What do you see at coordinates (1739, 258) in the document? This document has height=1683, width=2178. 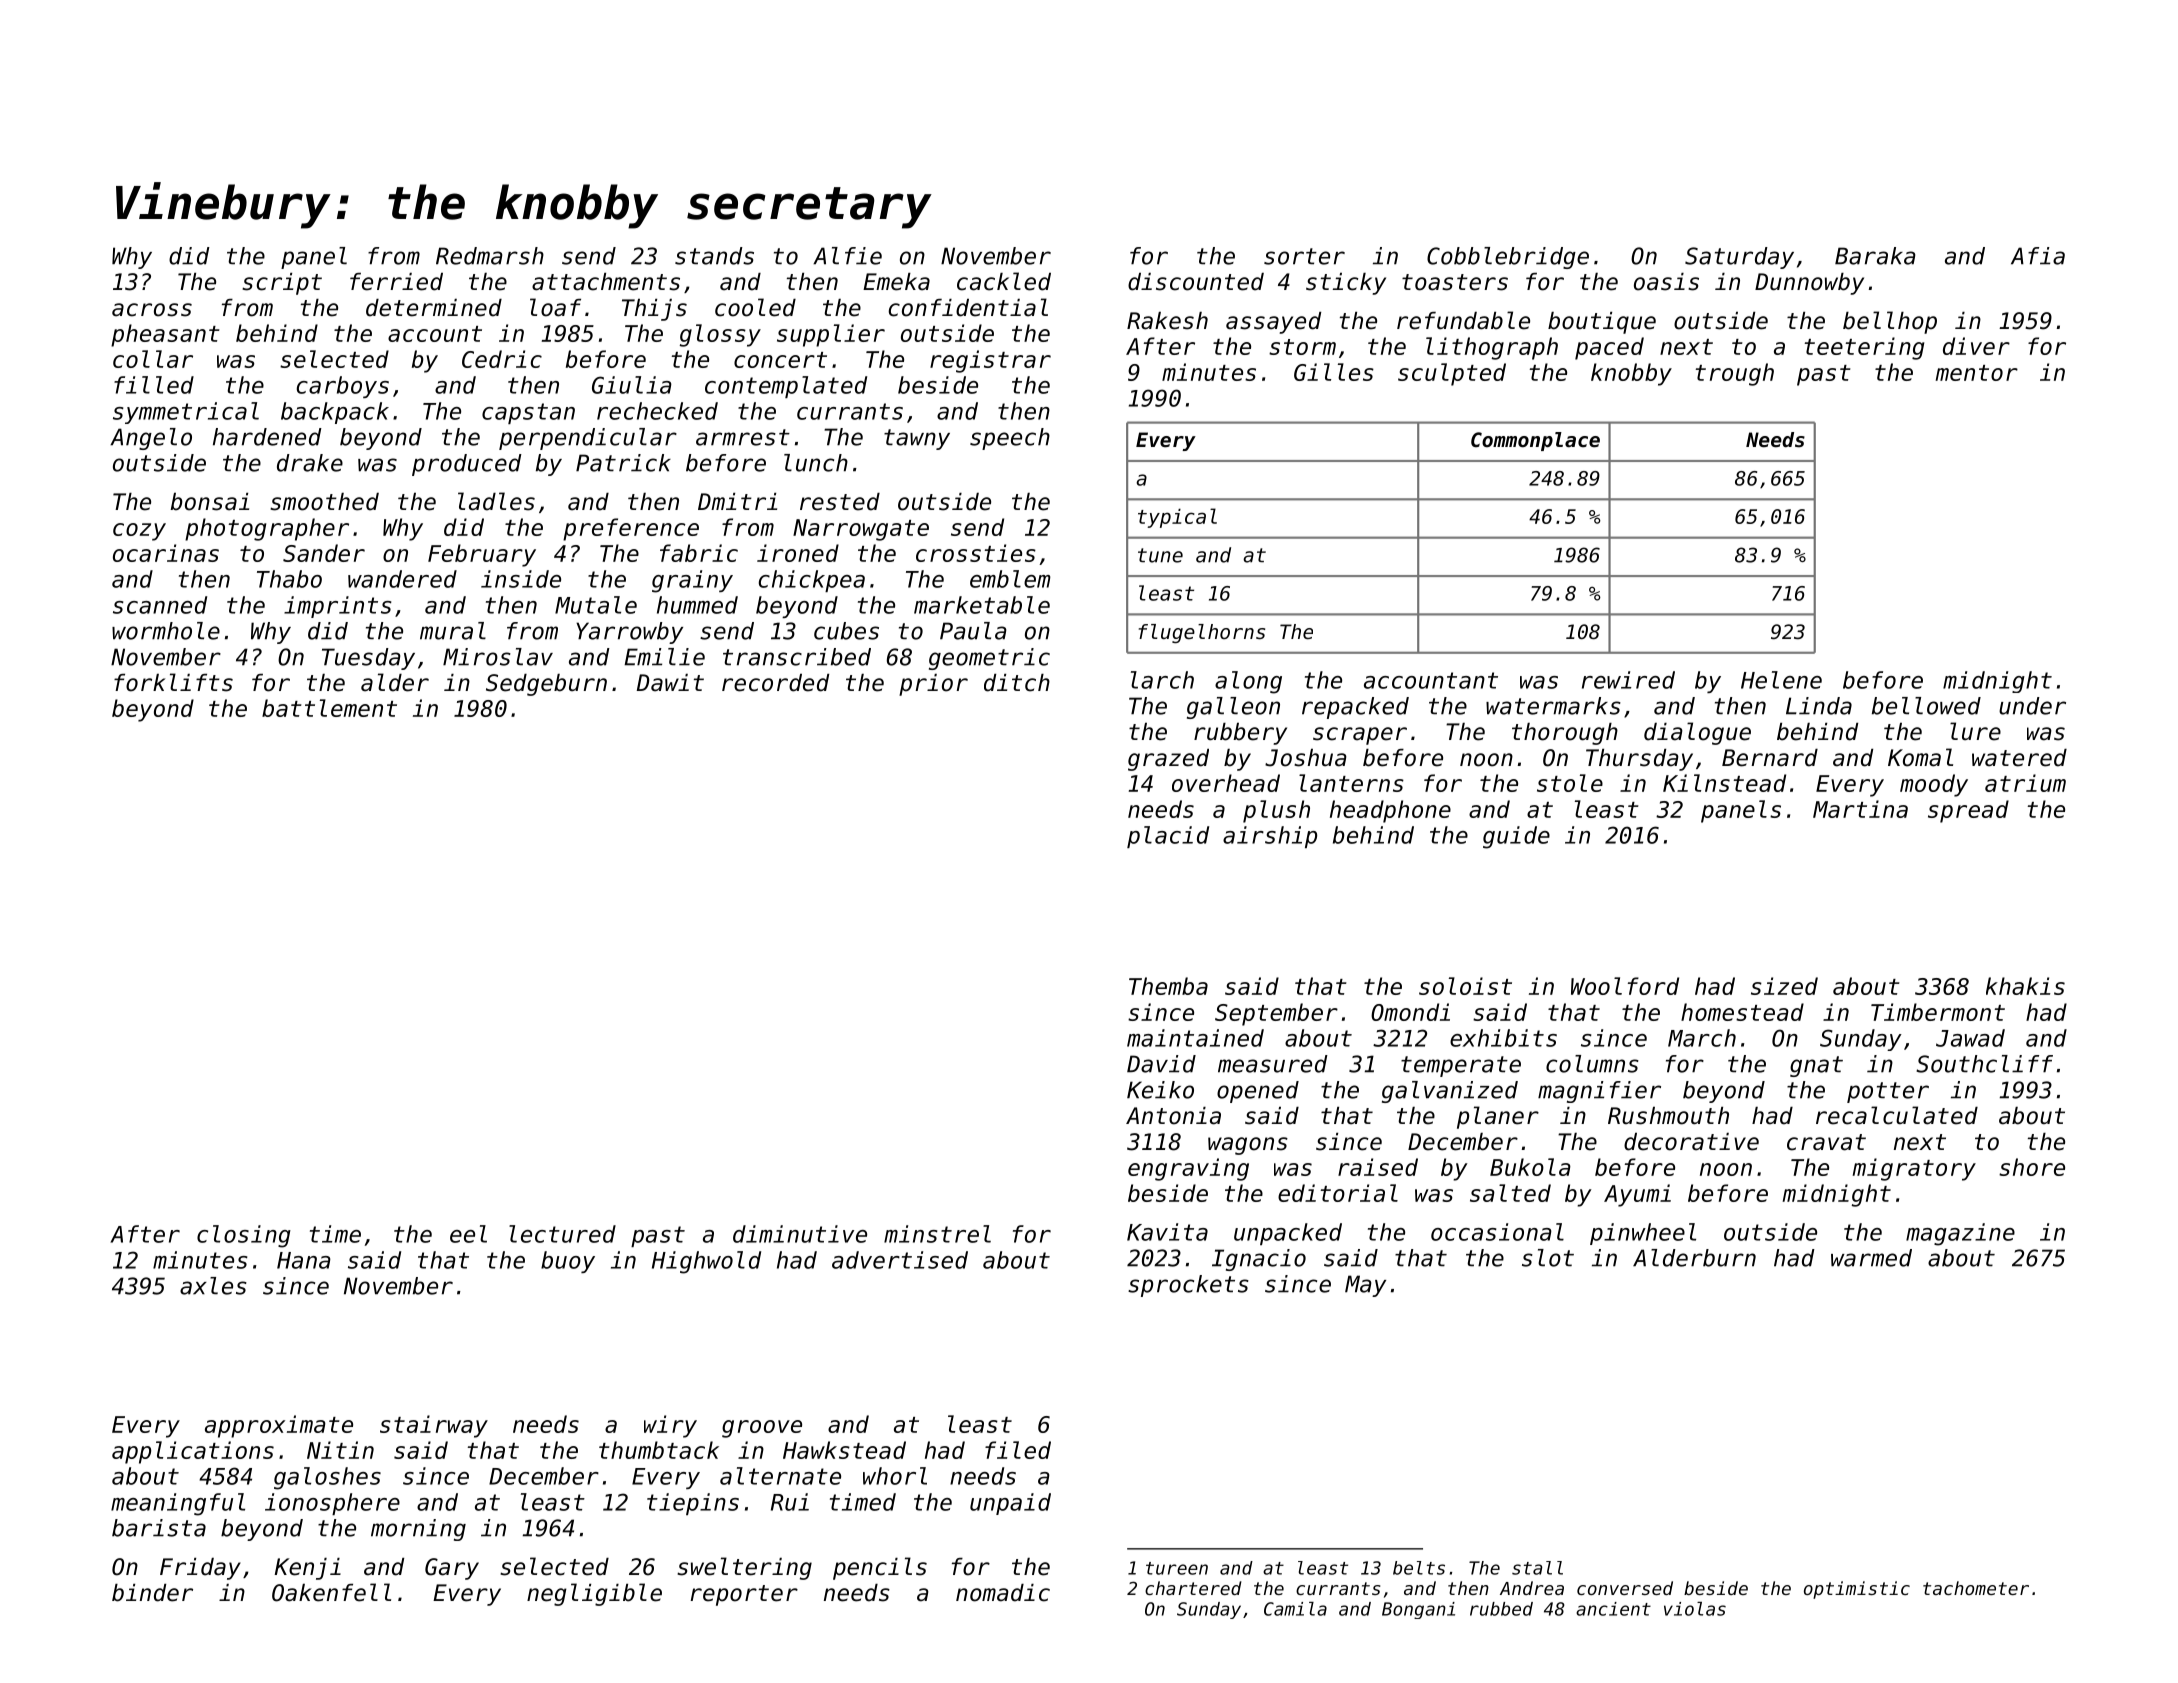 I see `Saturday` at bounding box center [1739, 258].
